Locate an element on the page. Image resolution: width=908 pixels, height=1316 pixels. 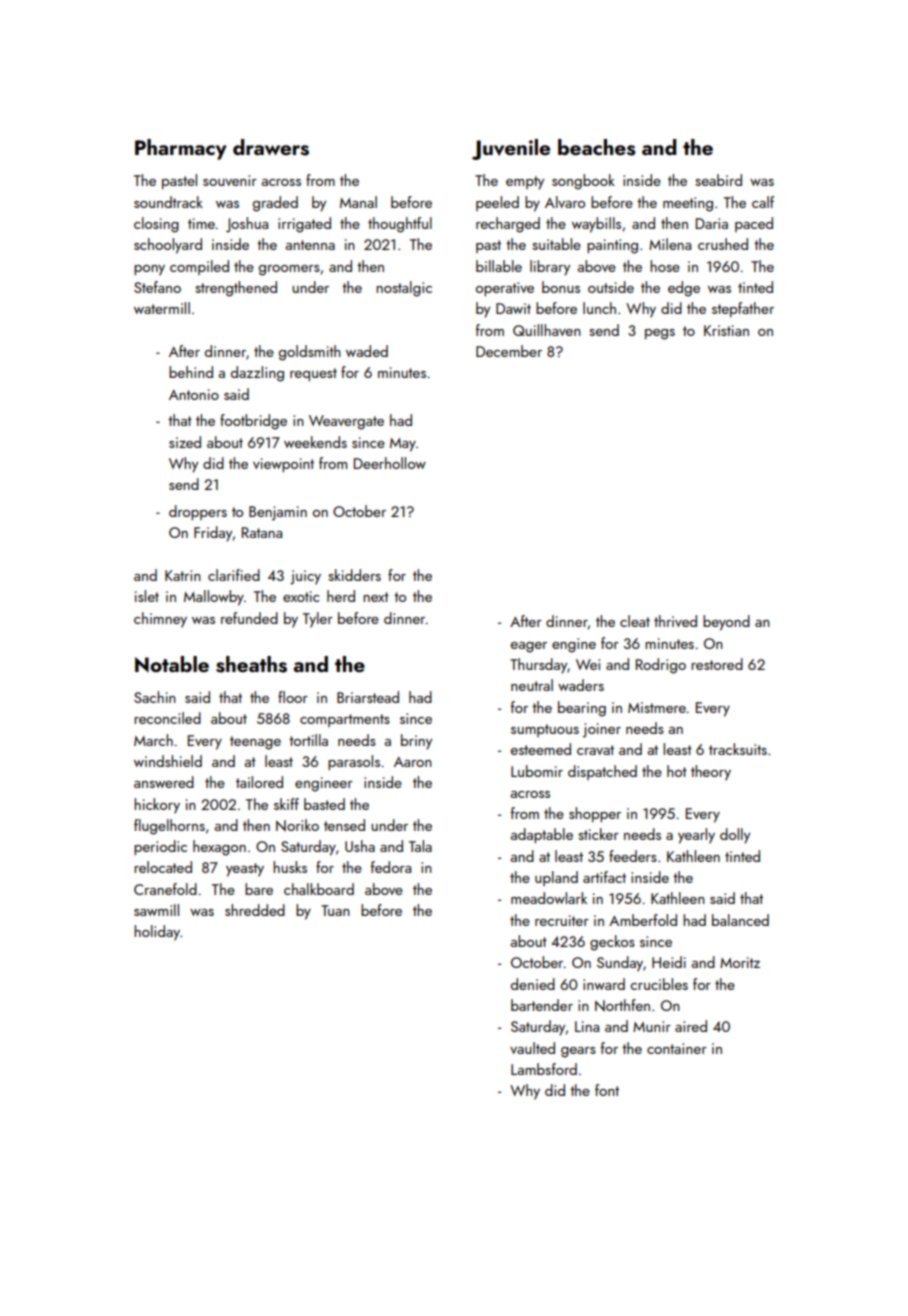
Kristian is located at coordinates (726, 330).
